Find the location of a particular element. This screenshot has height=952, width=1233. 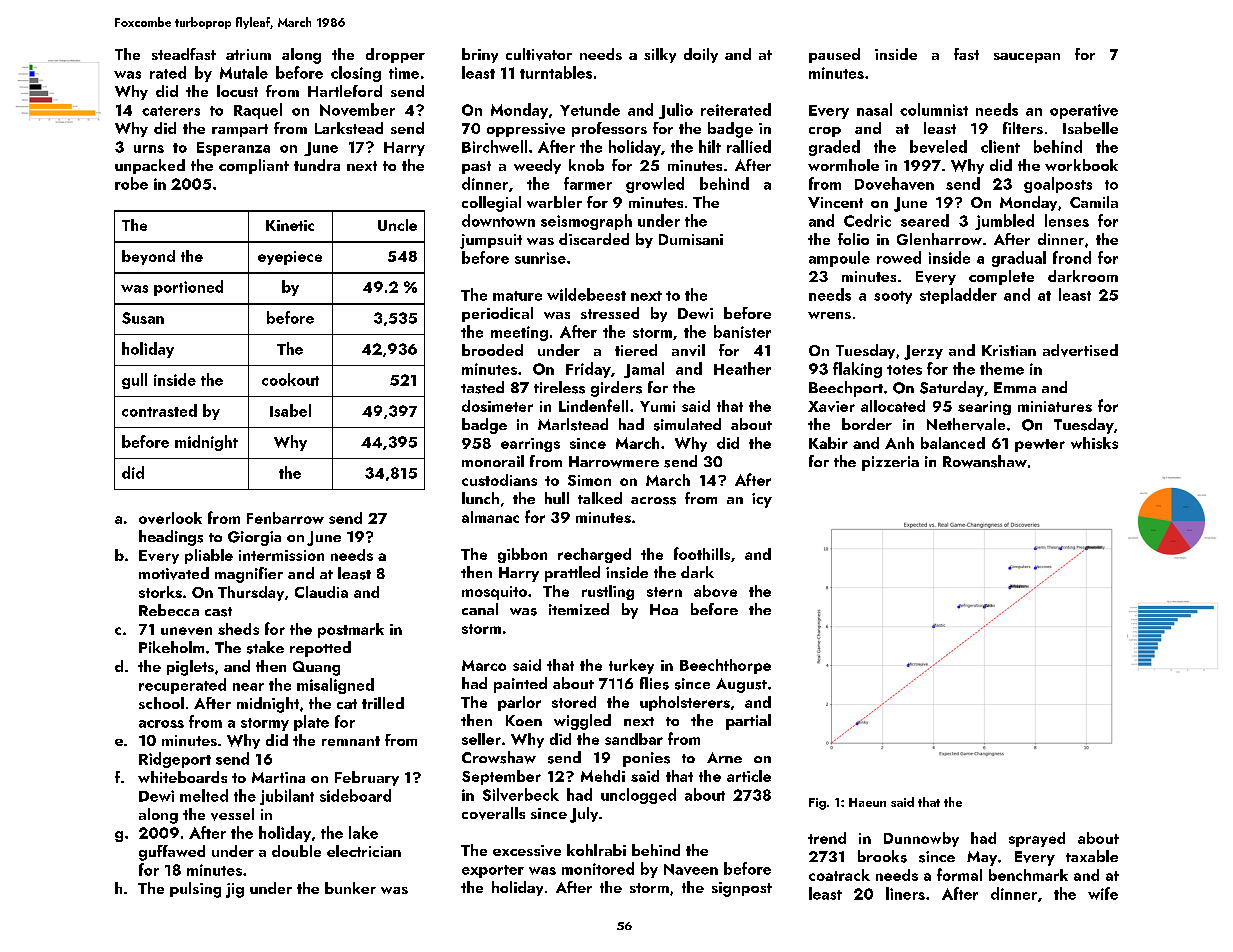

piglets is located at coordinates (190, 668).
